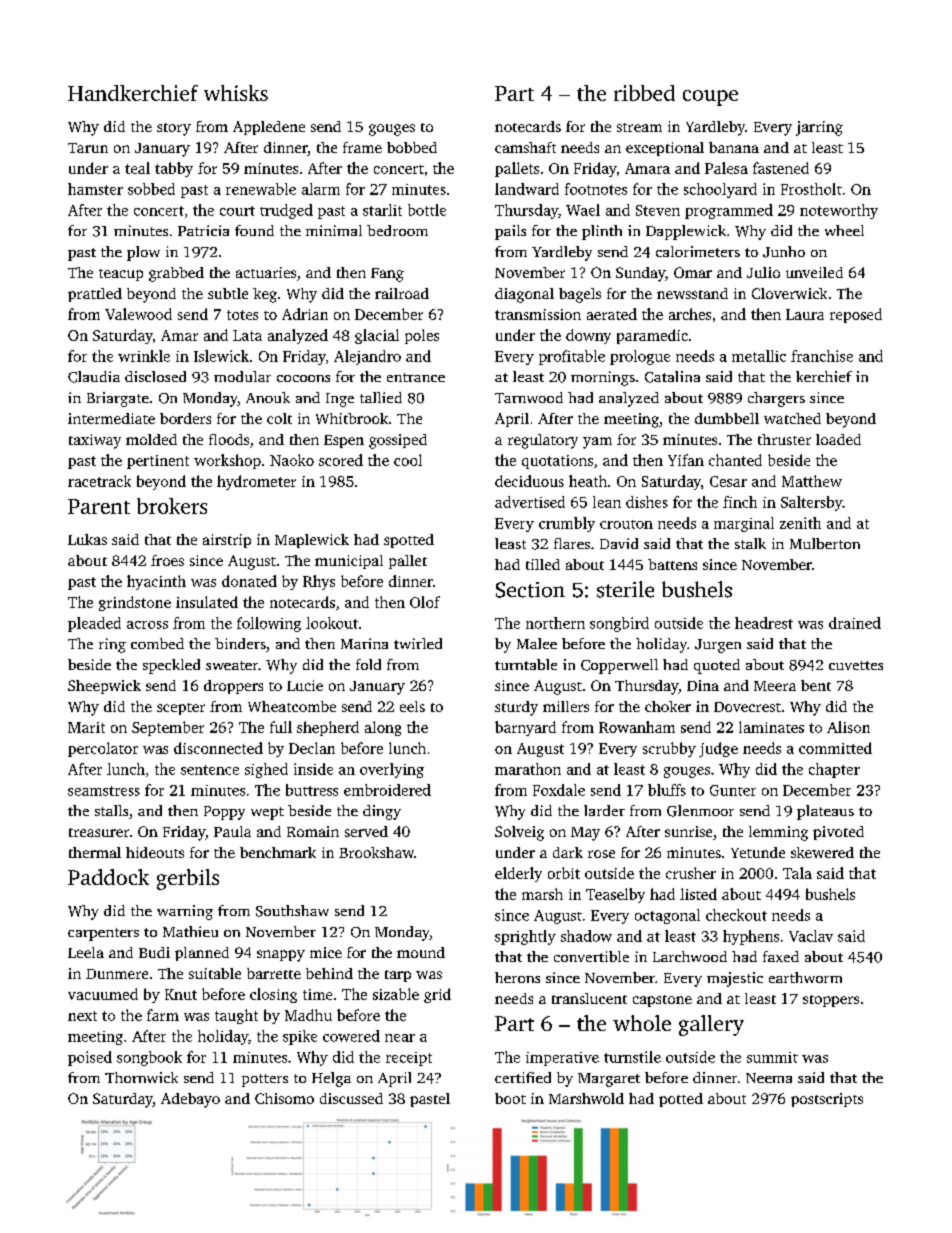  Describe the element at coordinates (412, 147) in the document. I see `bobbed` at that location.
